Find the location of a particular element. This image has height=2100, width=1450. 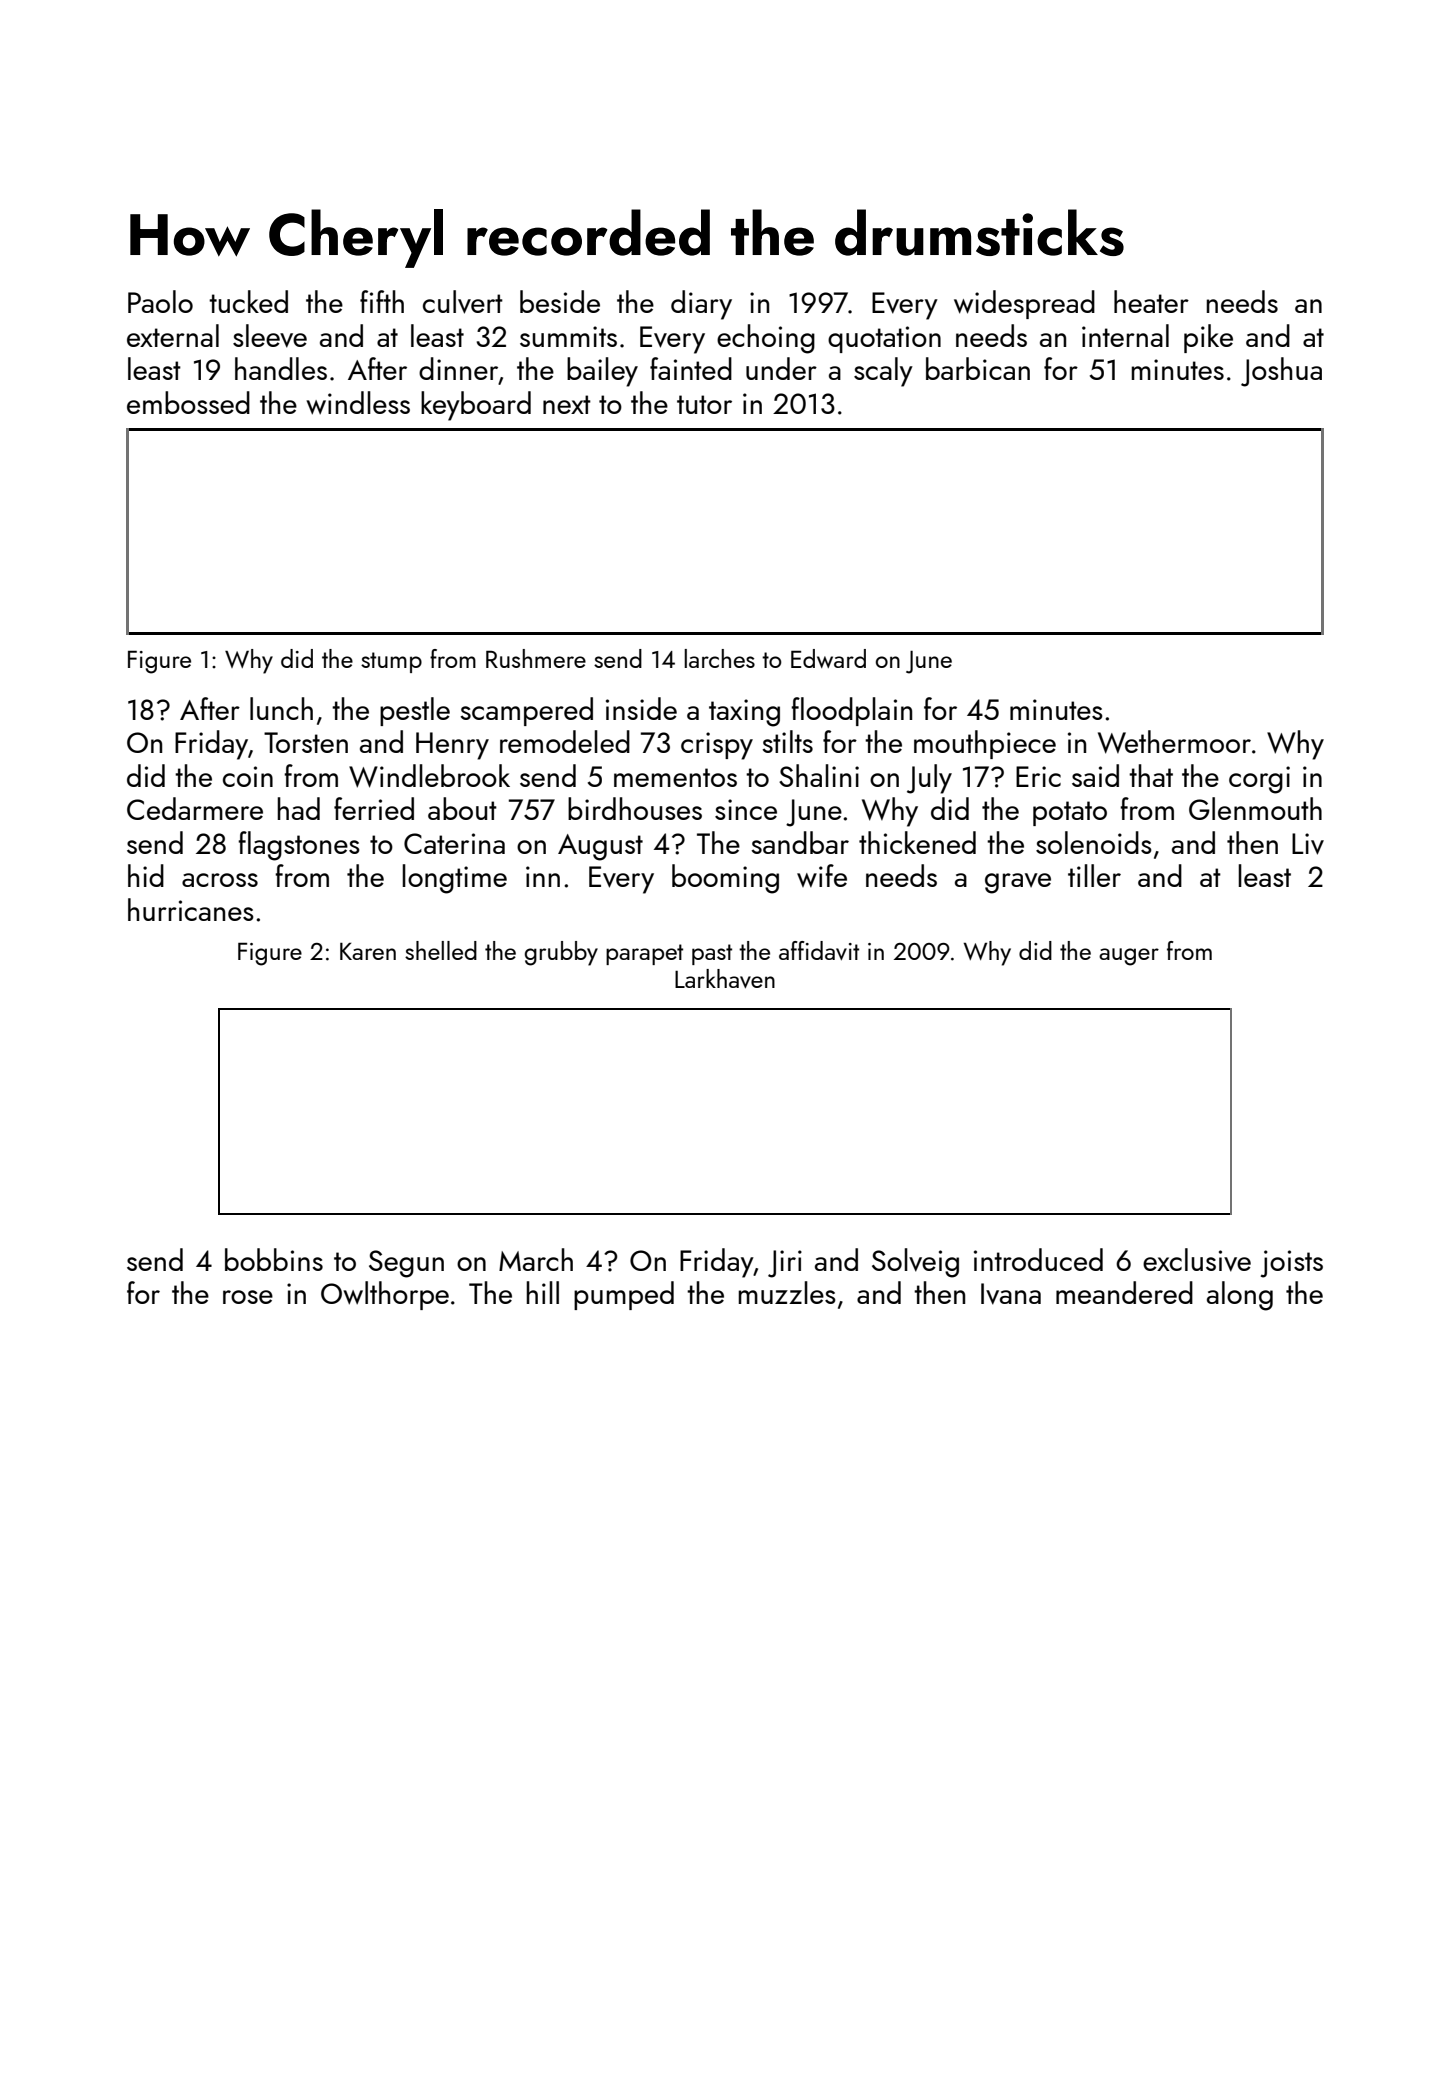

lunch is located at coordinates (281, 708).
